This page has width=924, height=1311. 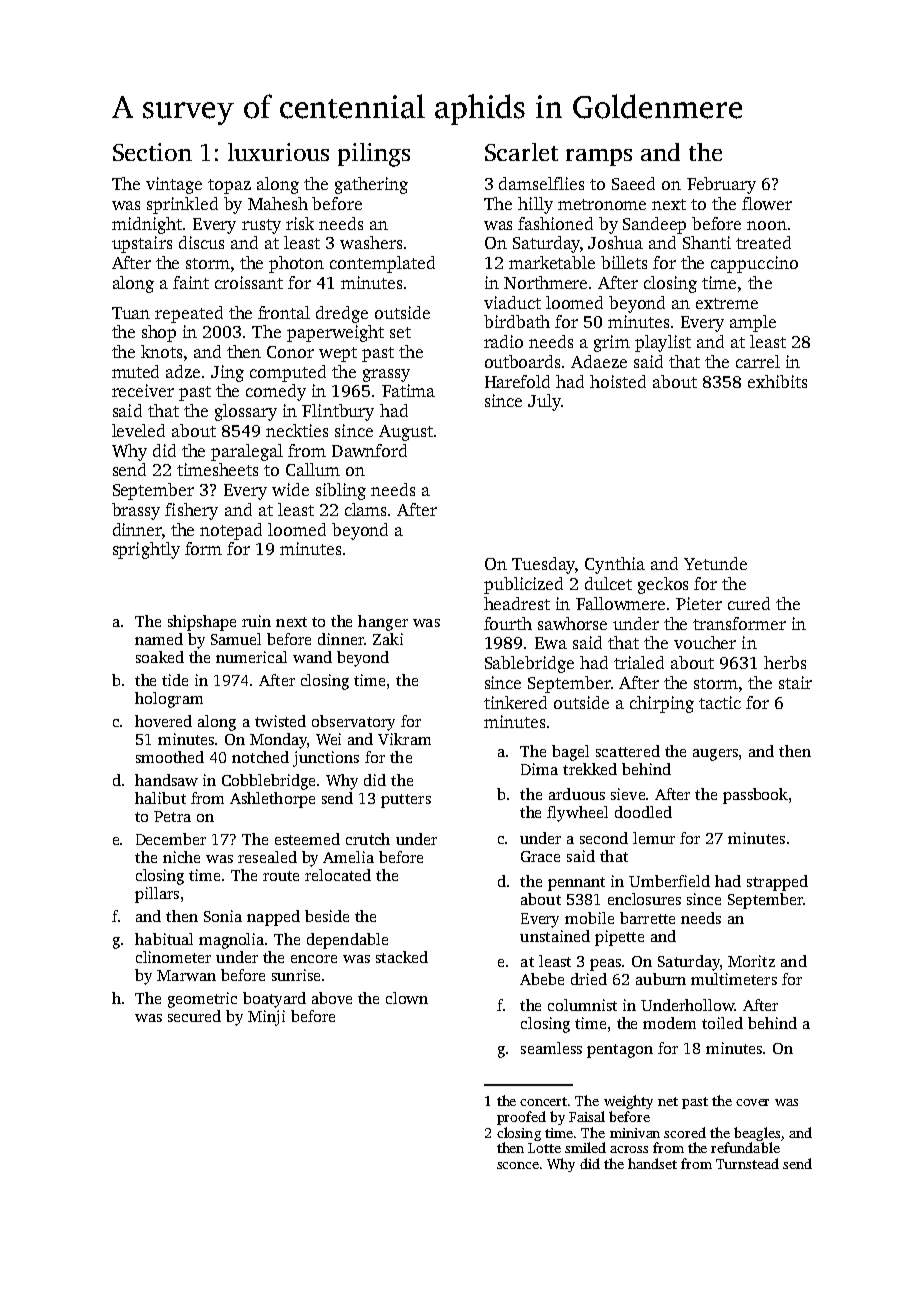 What do you see at coordinates (157, 895) in the page?
I see `pillars` at bounding box center [157, 895].
